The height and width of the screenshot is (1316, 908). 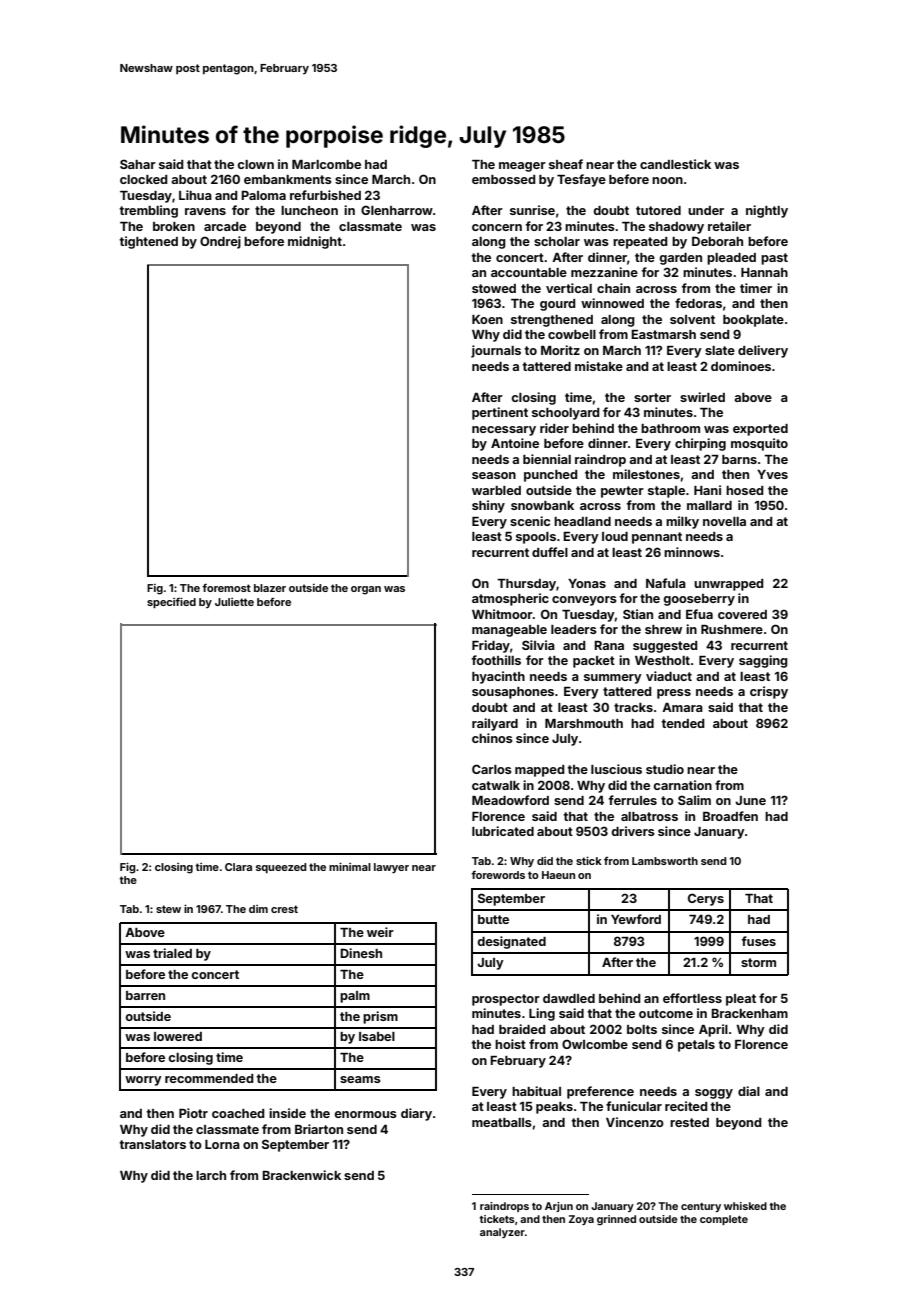 What do you see at coordinates (288, 179) in the screenshot?
I see `embankments` at bounding box center [288, 179].
